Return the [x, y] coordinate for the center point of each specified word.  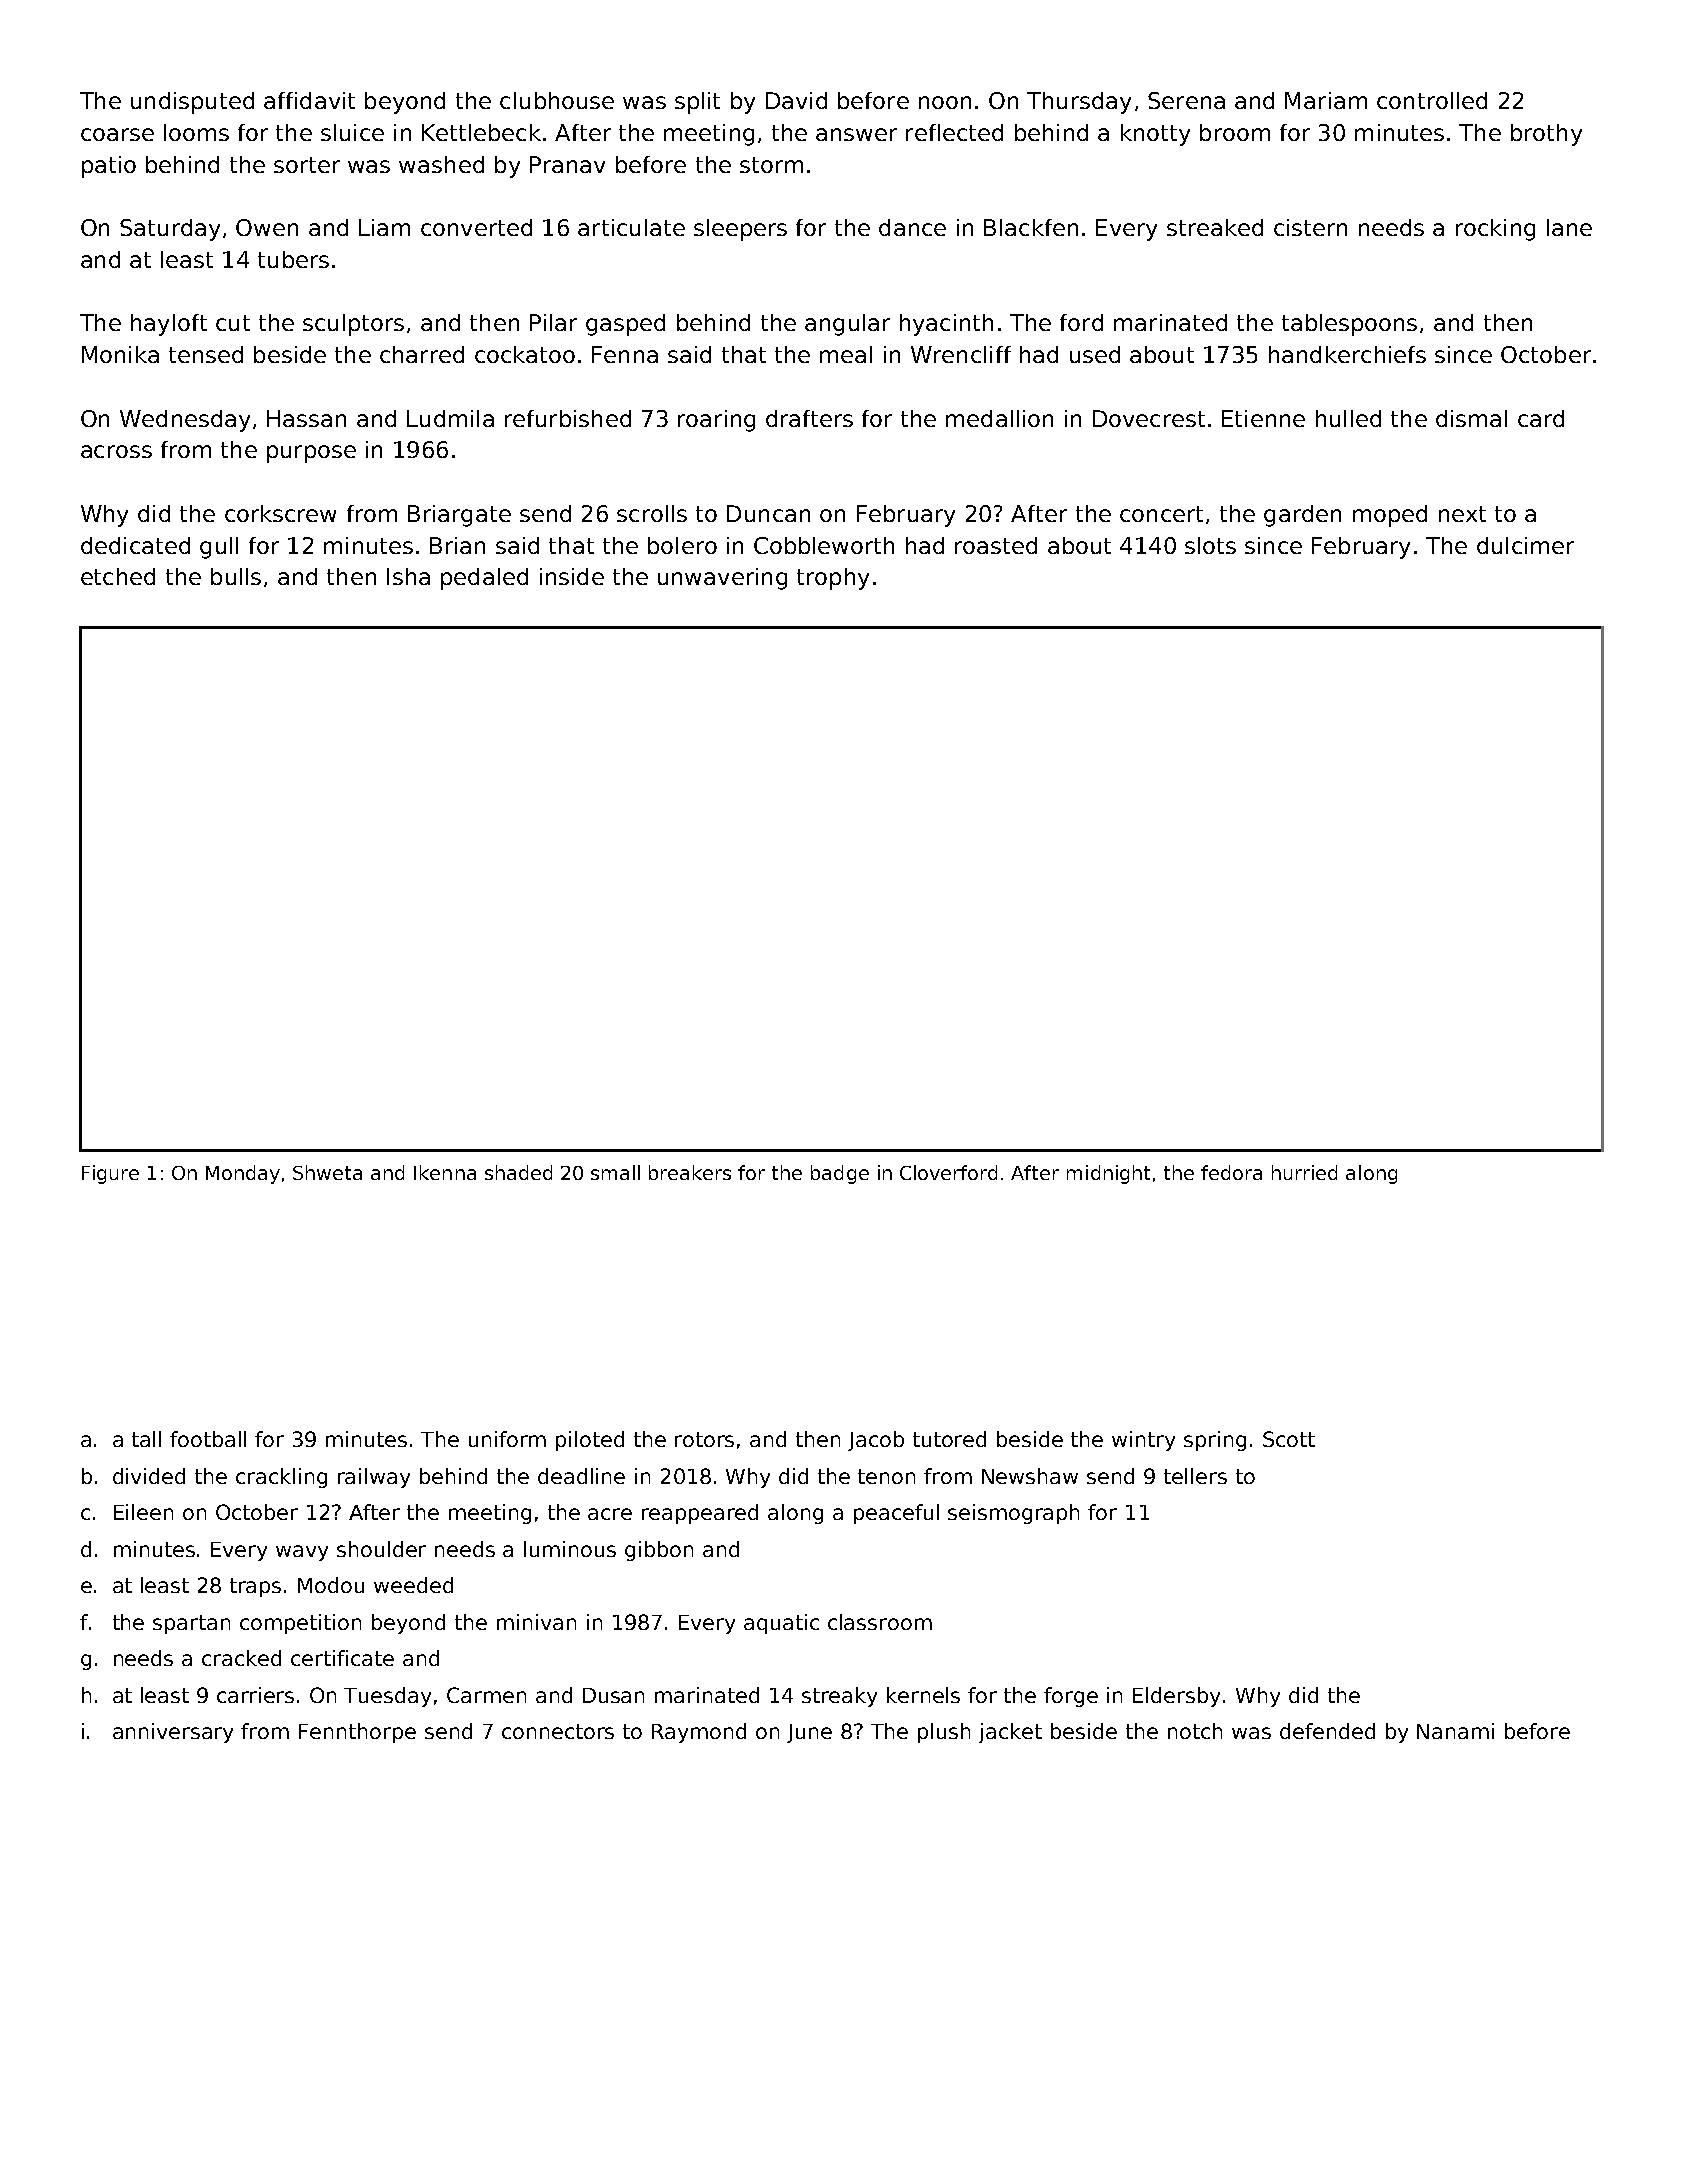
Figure [110, 1174]
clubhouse [557, 100]
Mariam [1326, 100]
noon [945, 102]
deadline [581, 1476]
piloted [590, 1441]
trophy [833, 579]
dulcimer [1525, 545]
